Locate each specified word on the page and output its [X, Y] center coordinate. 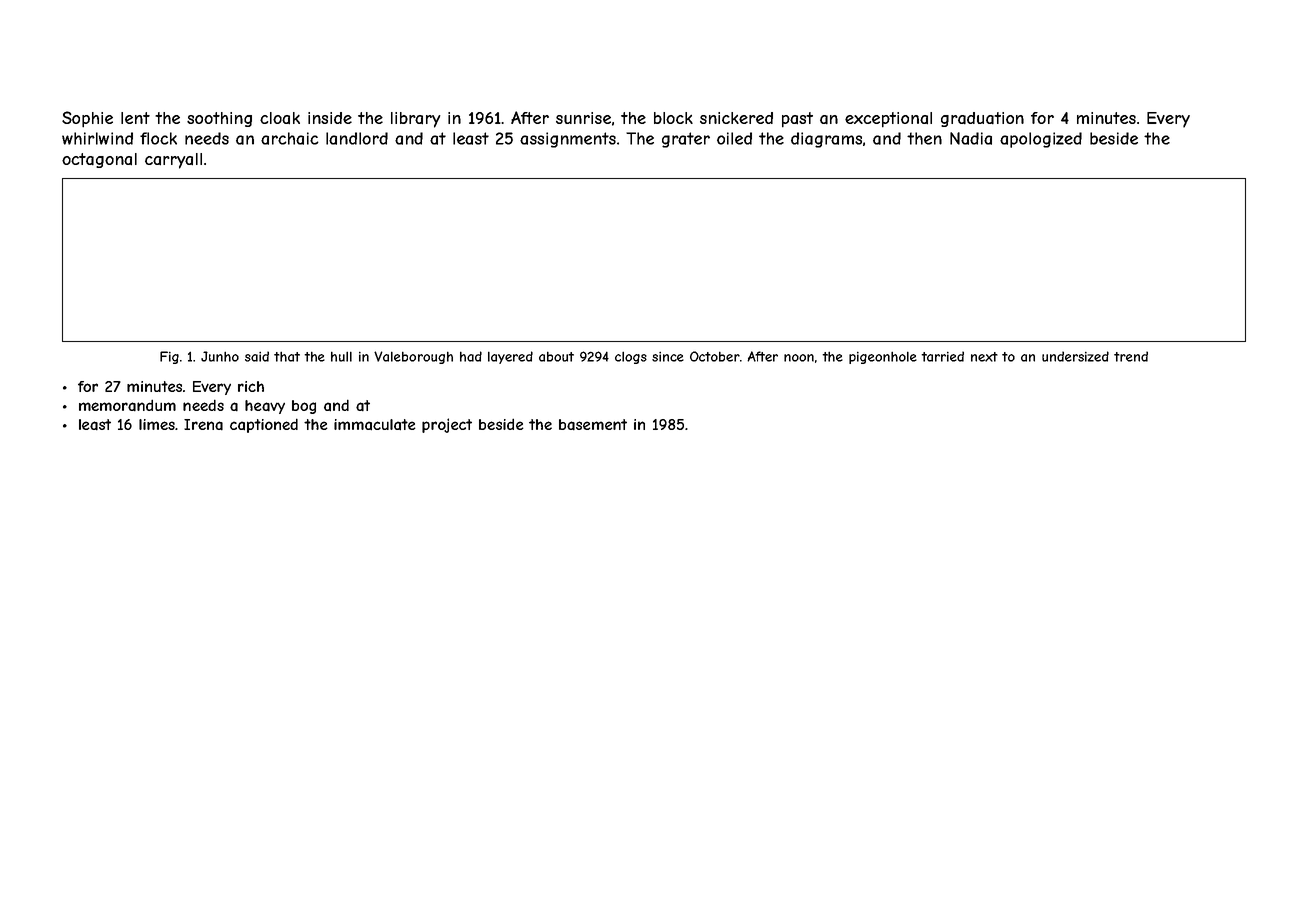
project [447, 425]
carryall [173, 161]
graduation [982, 119]
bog [304, 407]
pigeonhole [883, 357]
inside [330, 118]
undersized [1075, 356]
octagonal [99, 160]
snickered [736, 118]
